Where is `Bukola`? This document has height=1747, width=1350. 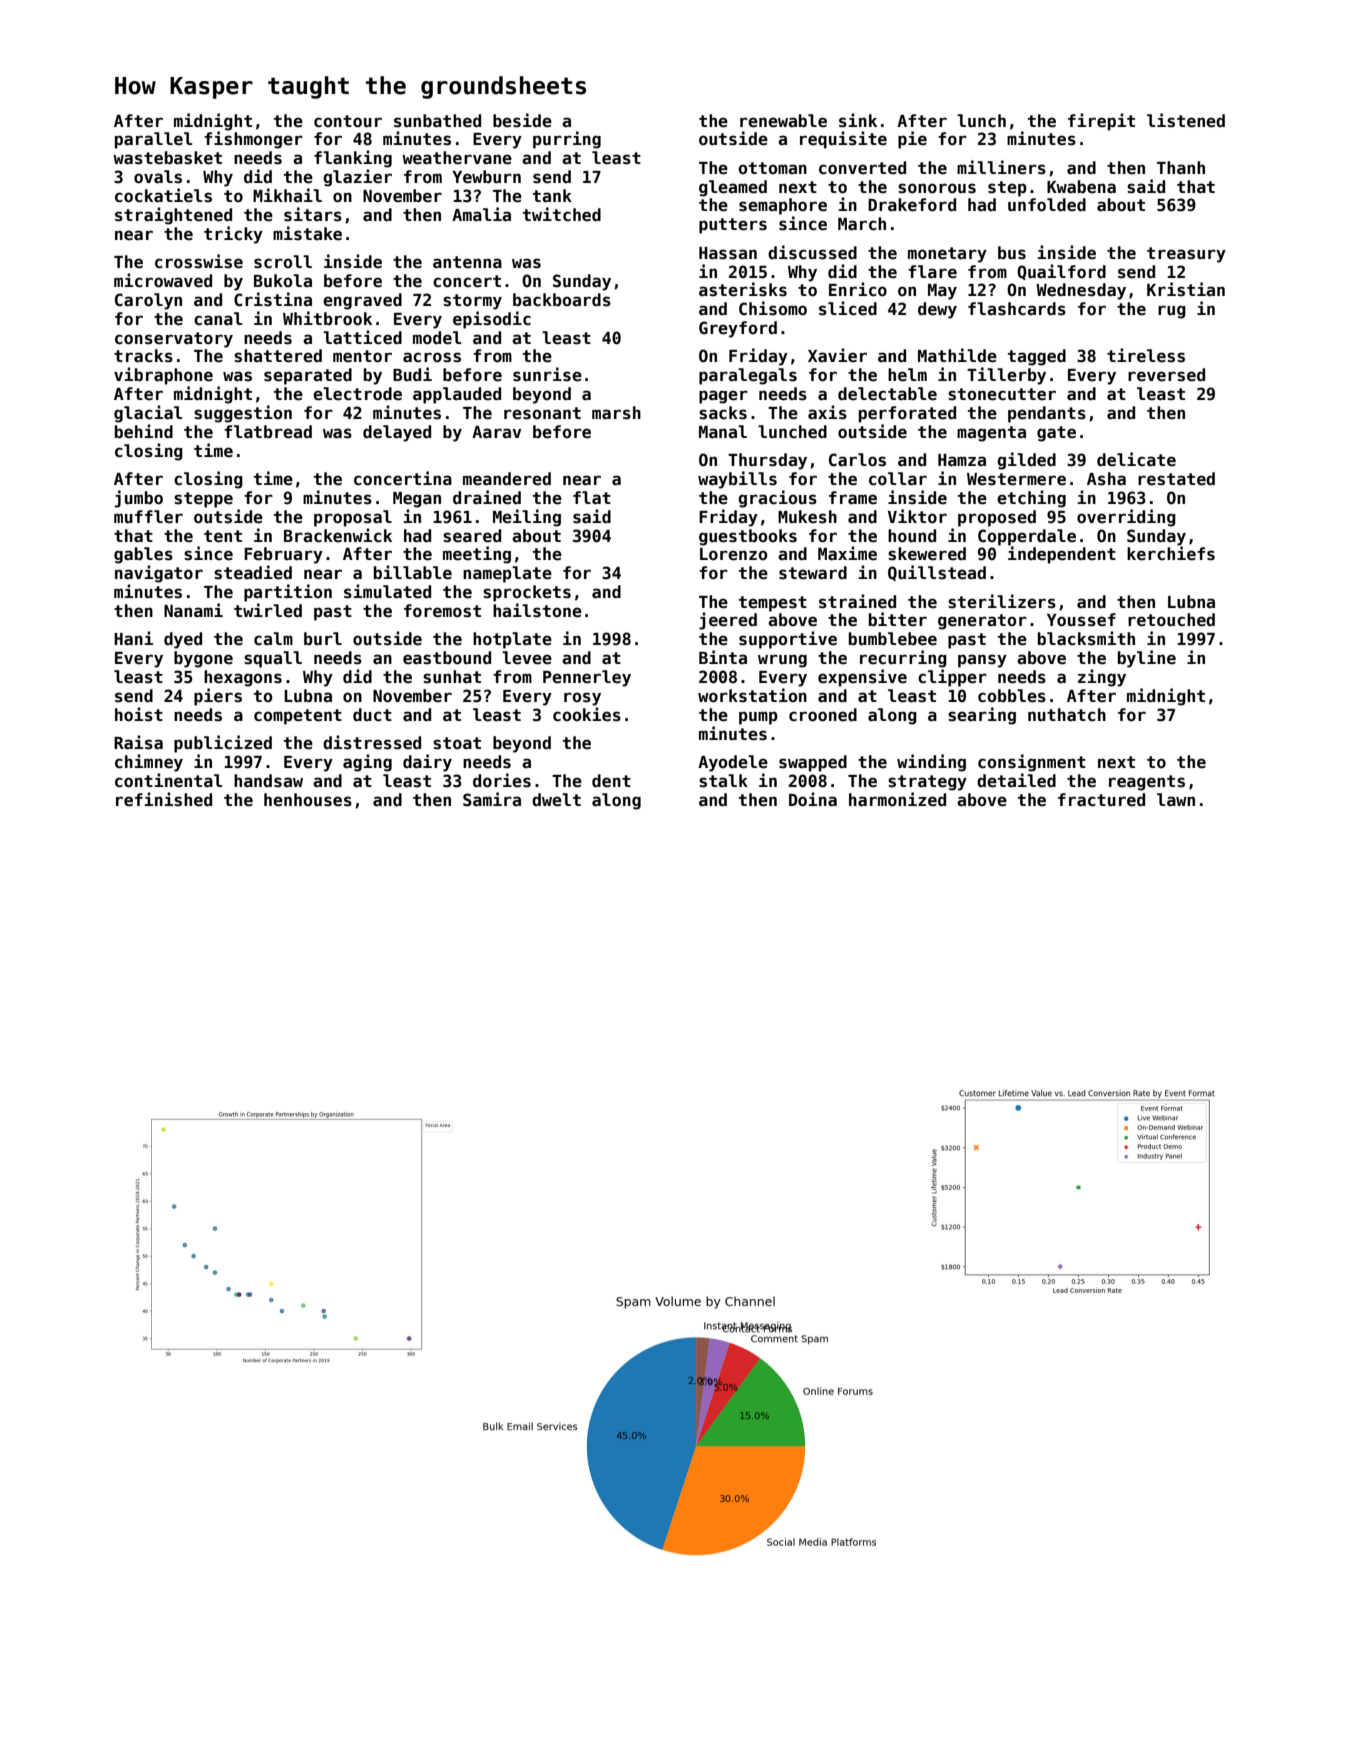 Bukola is located at coordinates (283, 280).
